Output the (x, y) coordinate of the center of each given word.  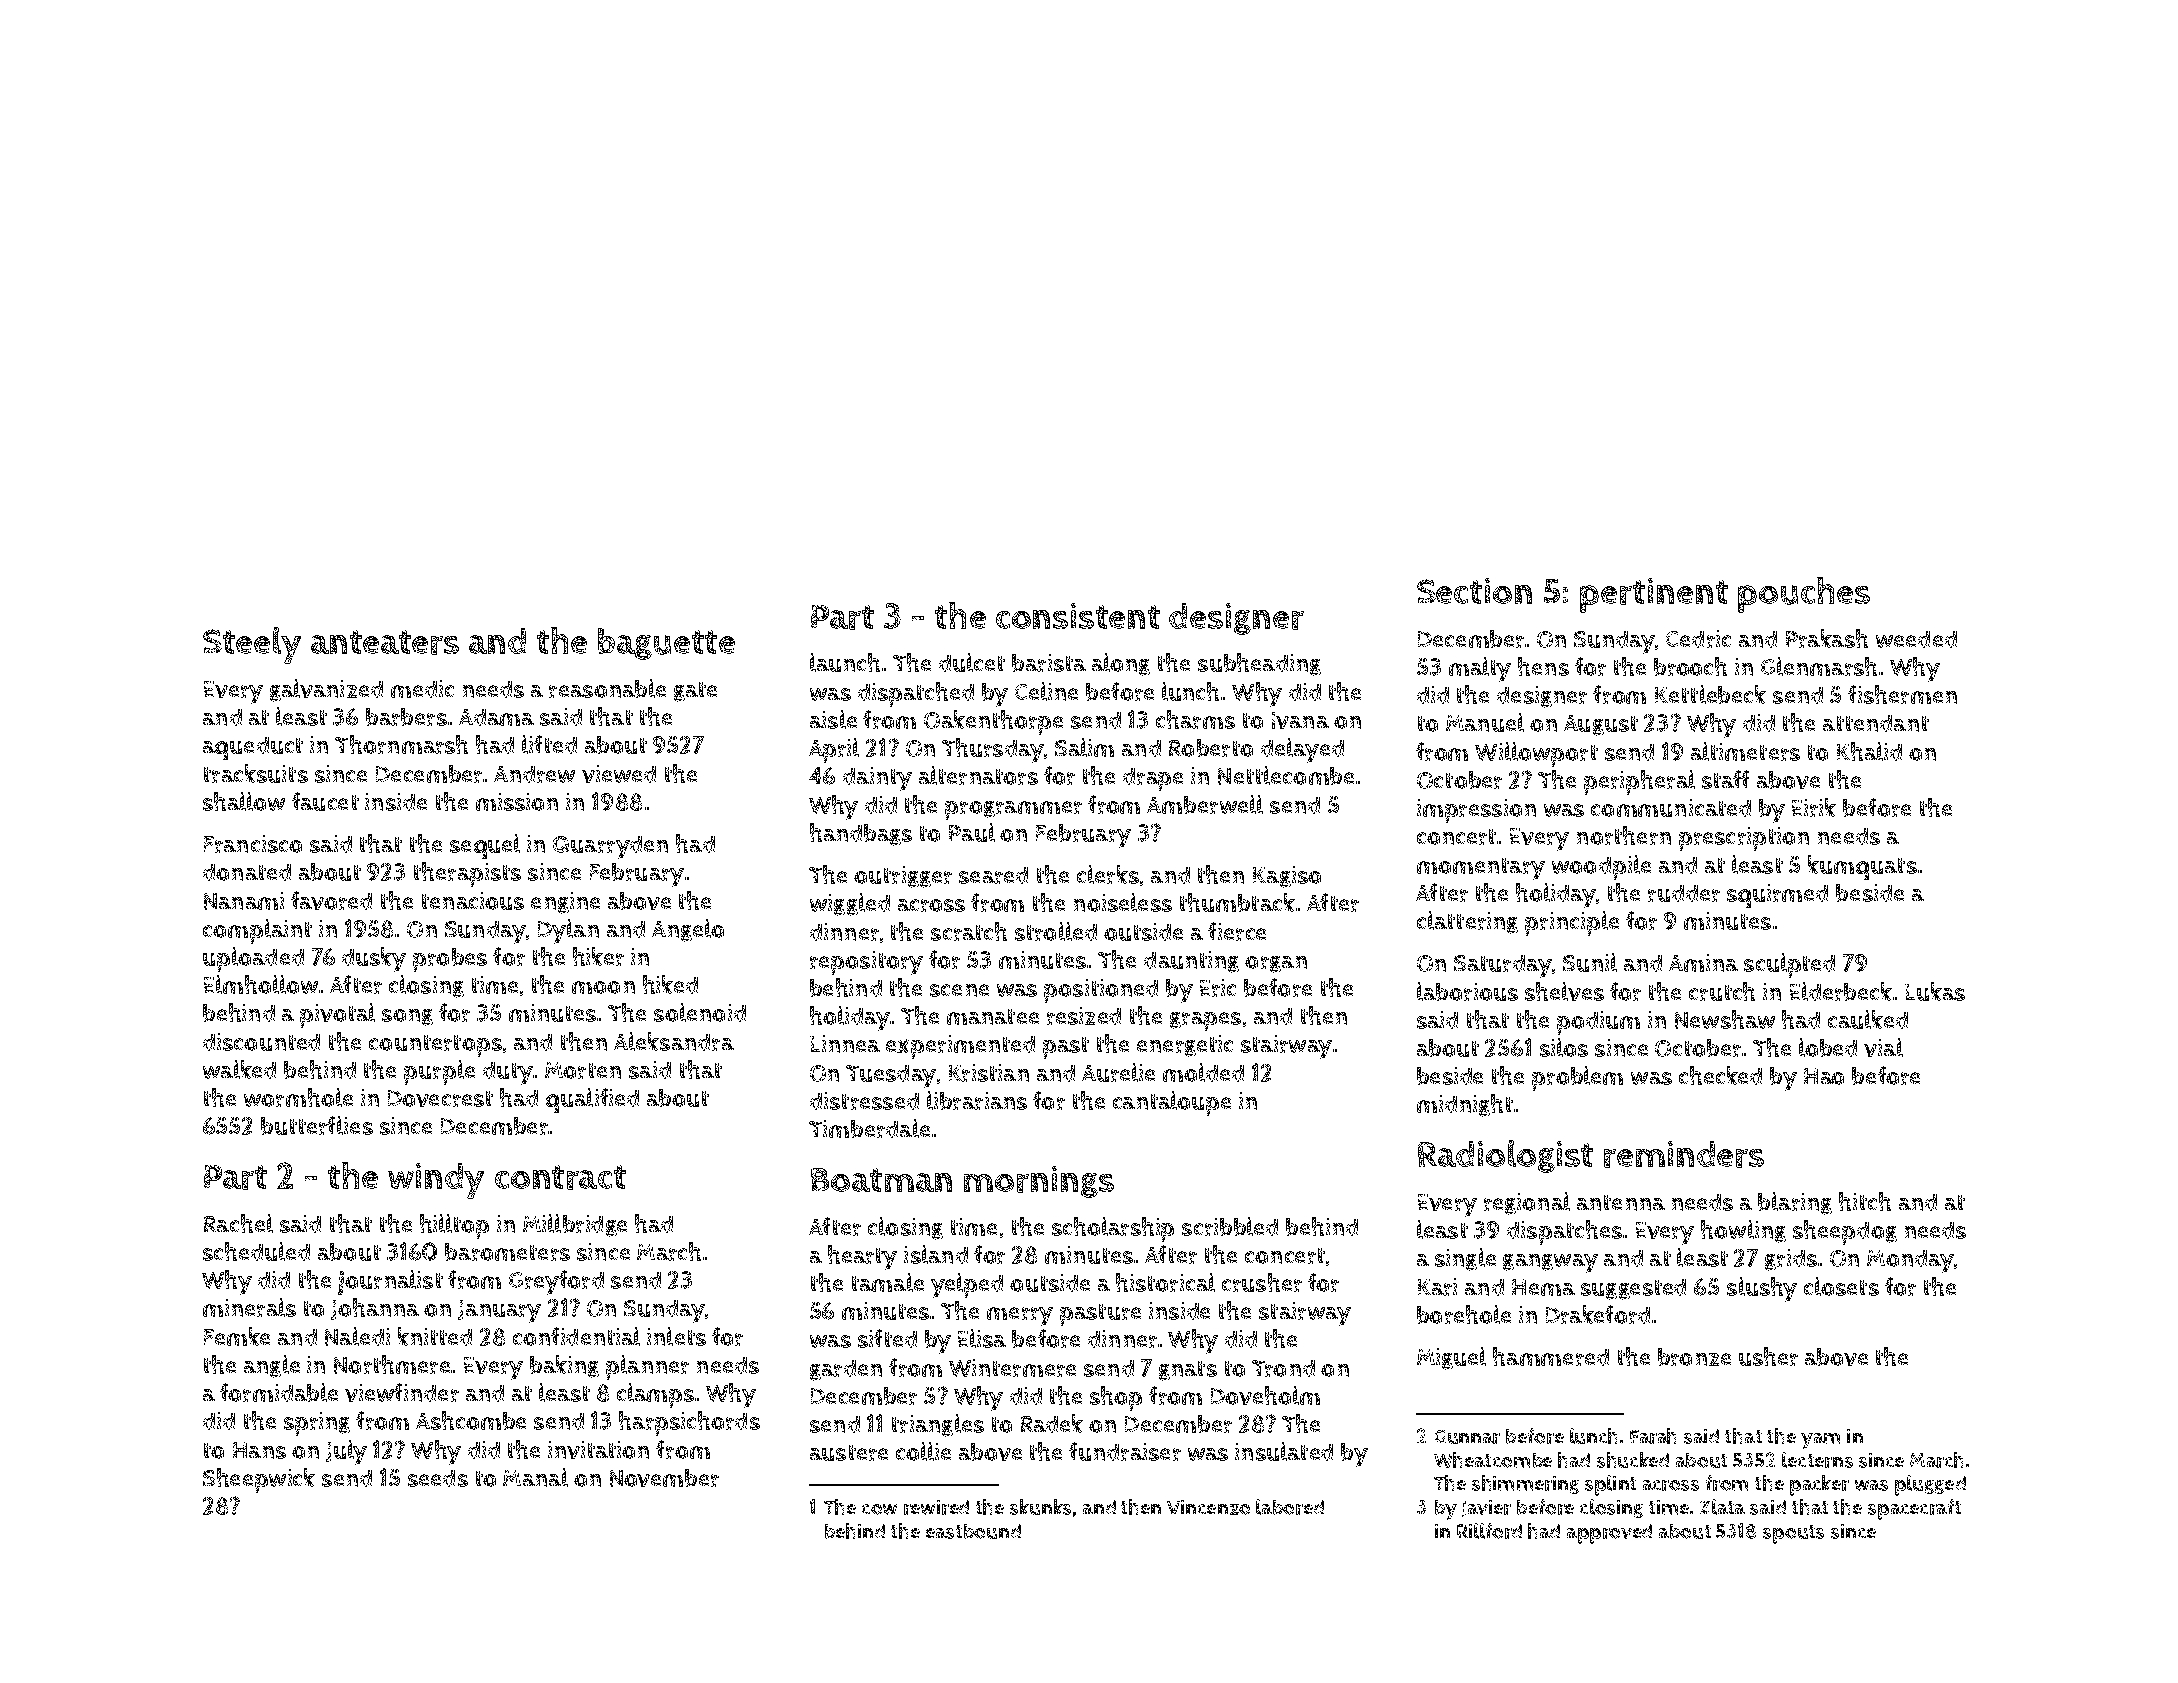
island (936, 1254)
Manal (535, 1477)
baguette (666, 644)
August (1601, 725)
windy (436, 1181)
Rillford (1489, 1531)
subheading (1259, 664)
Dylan (568, 931)
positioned (1101, 991)
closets (1841, 1286)
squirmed (1777, 896)
